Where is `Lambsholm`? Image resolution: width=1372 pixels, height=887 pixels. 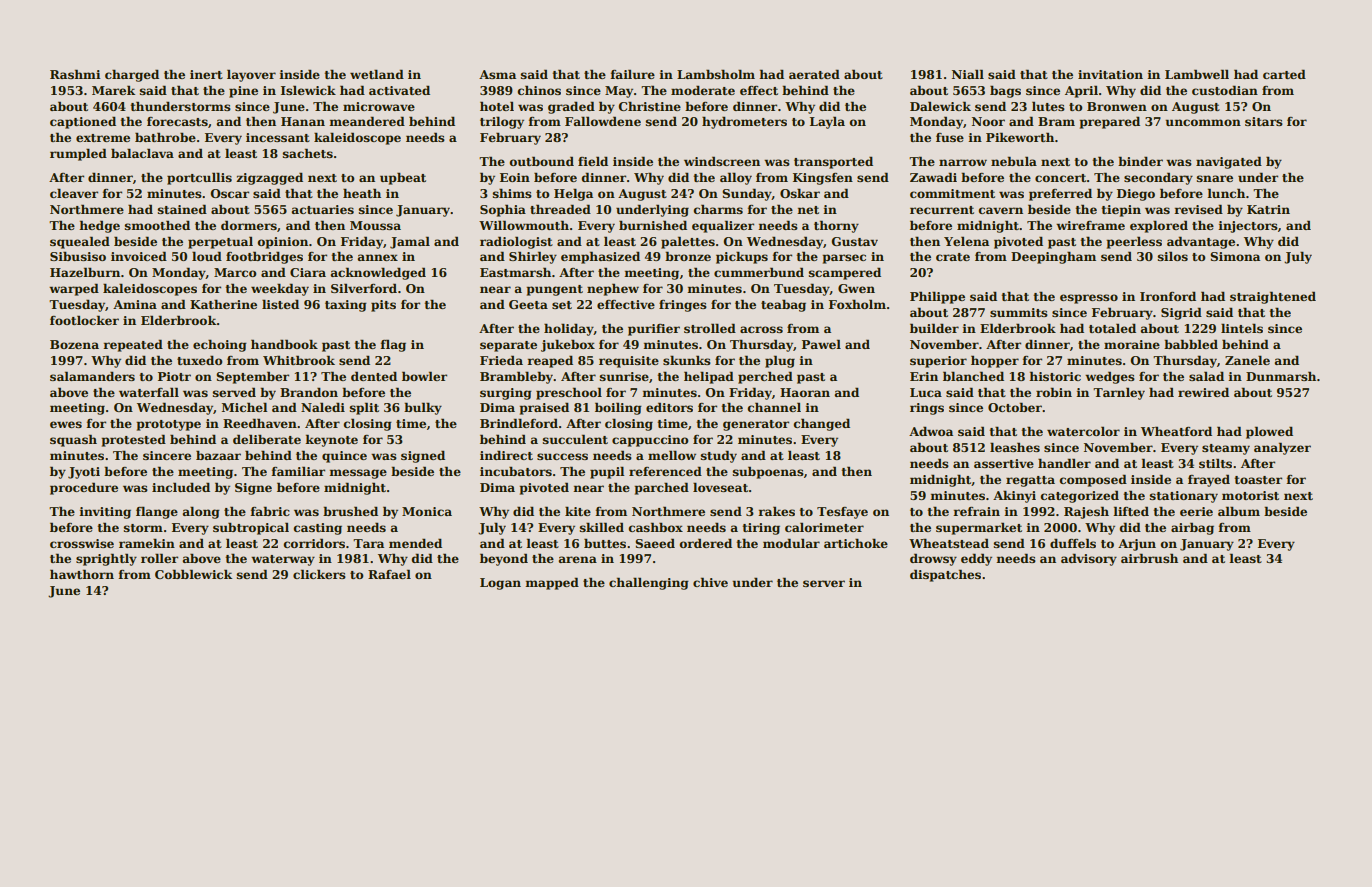
Lambsholm is located at coordinates (716, 74).
